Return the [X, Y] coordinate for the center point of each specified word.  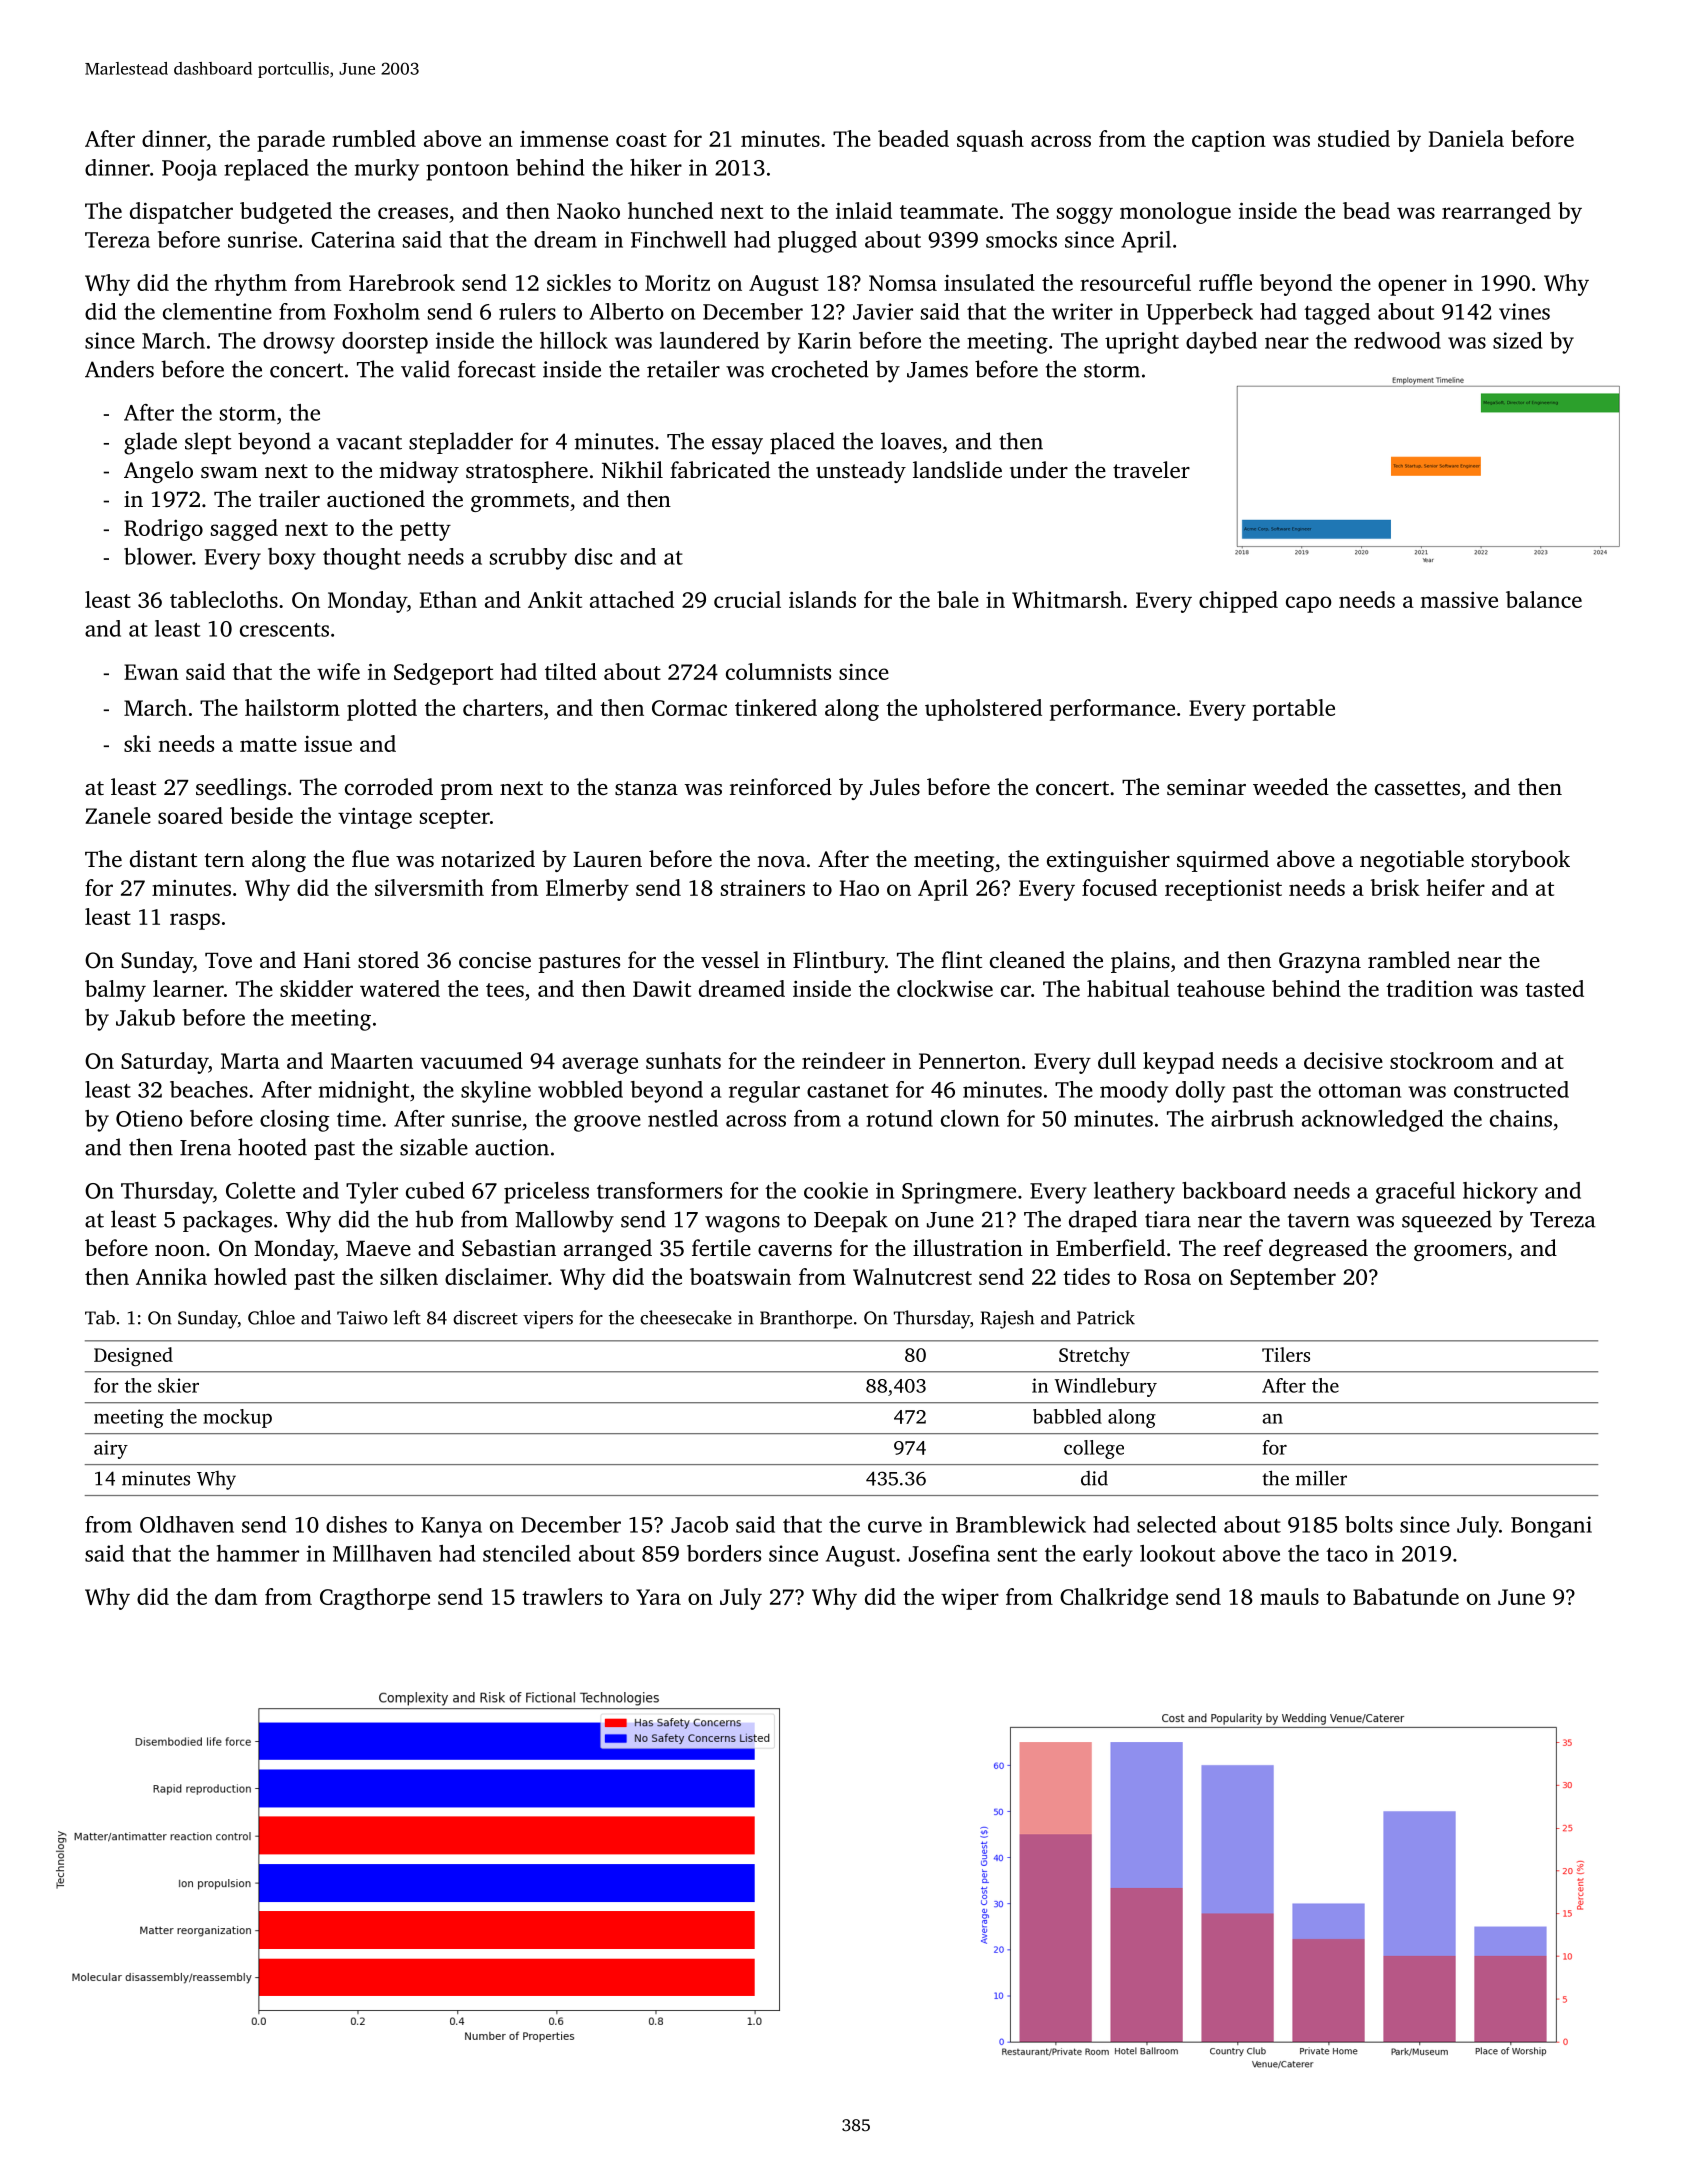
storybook [1521, 861]
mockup [237, 1418]
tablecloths [224, 599]
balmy [115, 991]
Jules [895, 787]
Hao [859, 888]
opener [1412, 287]
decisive [1343, 1060]
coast [641, 140]
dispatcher [181, 213]
